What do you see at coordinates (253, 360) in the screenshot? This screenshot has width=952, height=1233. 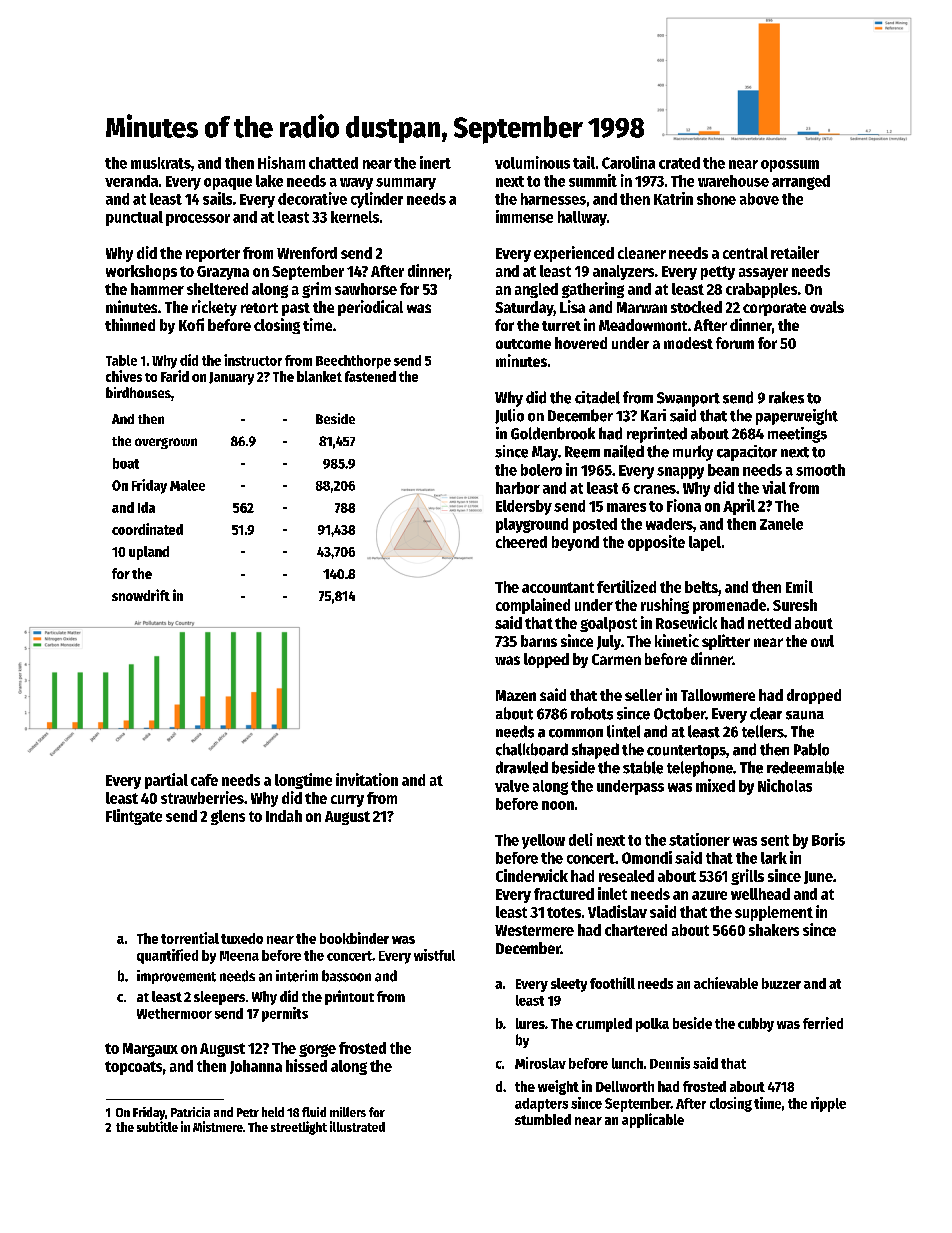 I see `instructor` at bounding box center [253, 360].
